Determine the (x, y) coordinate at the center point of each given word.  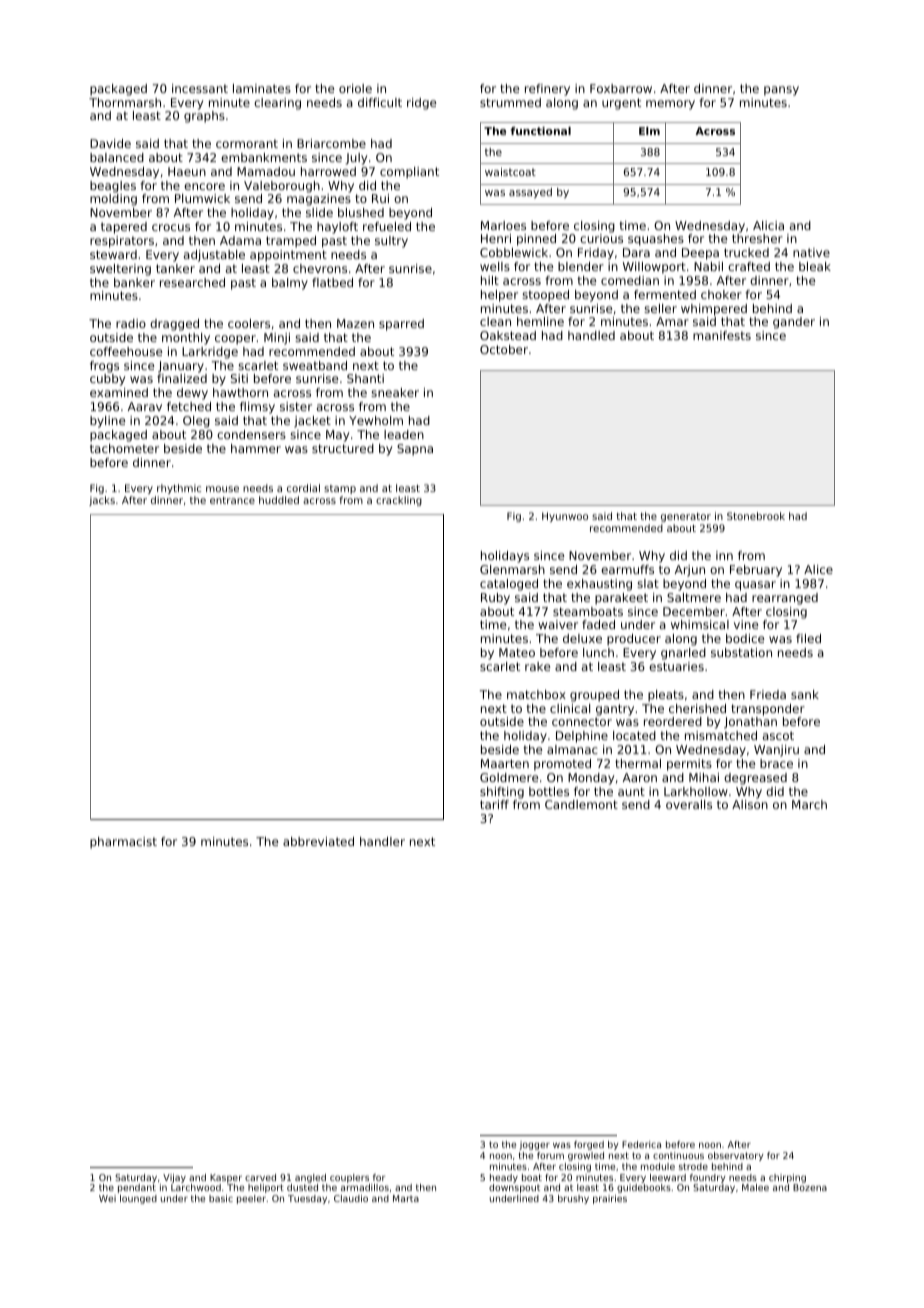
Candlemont (581, 804)
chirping (787, 1178)
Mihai (704, 777)
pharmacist (123, 843)
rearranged (785, 599)
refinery (547, 90)
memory (670, 105)
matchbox (536, 694)
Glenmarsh (512, 569)
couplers (349, 1178)
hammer (256, 448)
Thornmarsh (125, 102)
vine (746, 624)
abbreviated (318, 841)
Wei (107, 1198)
